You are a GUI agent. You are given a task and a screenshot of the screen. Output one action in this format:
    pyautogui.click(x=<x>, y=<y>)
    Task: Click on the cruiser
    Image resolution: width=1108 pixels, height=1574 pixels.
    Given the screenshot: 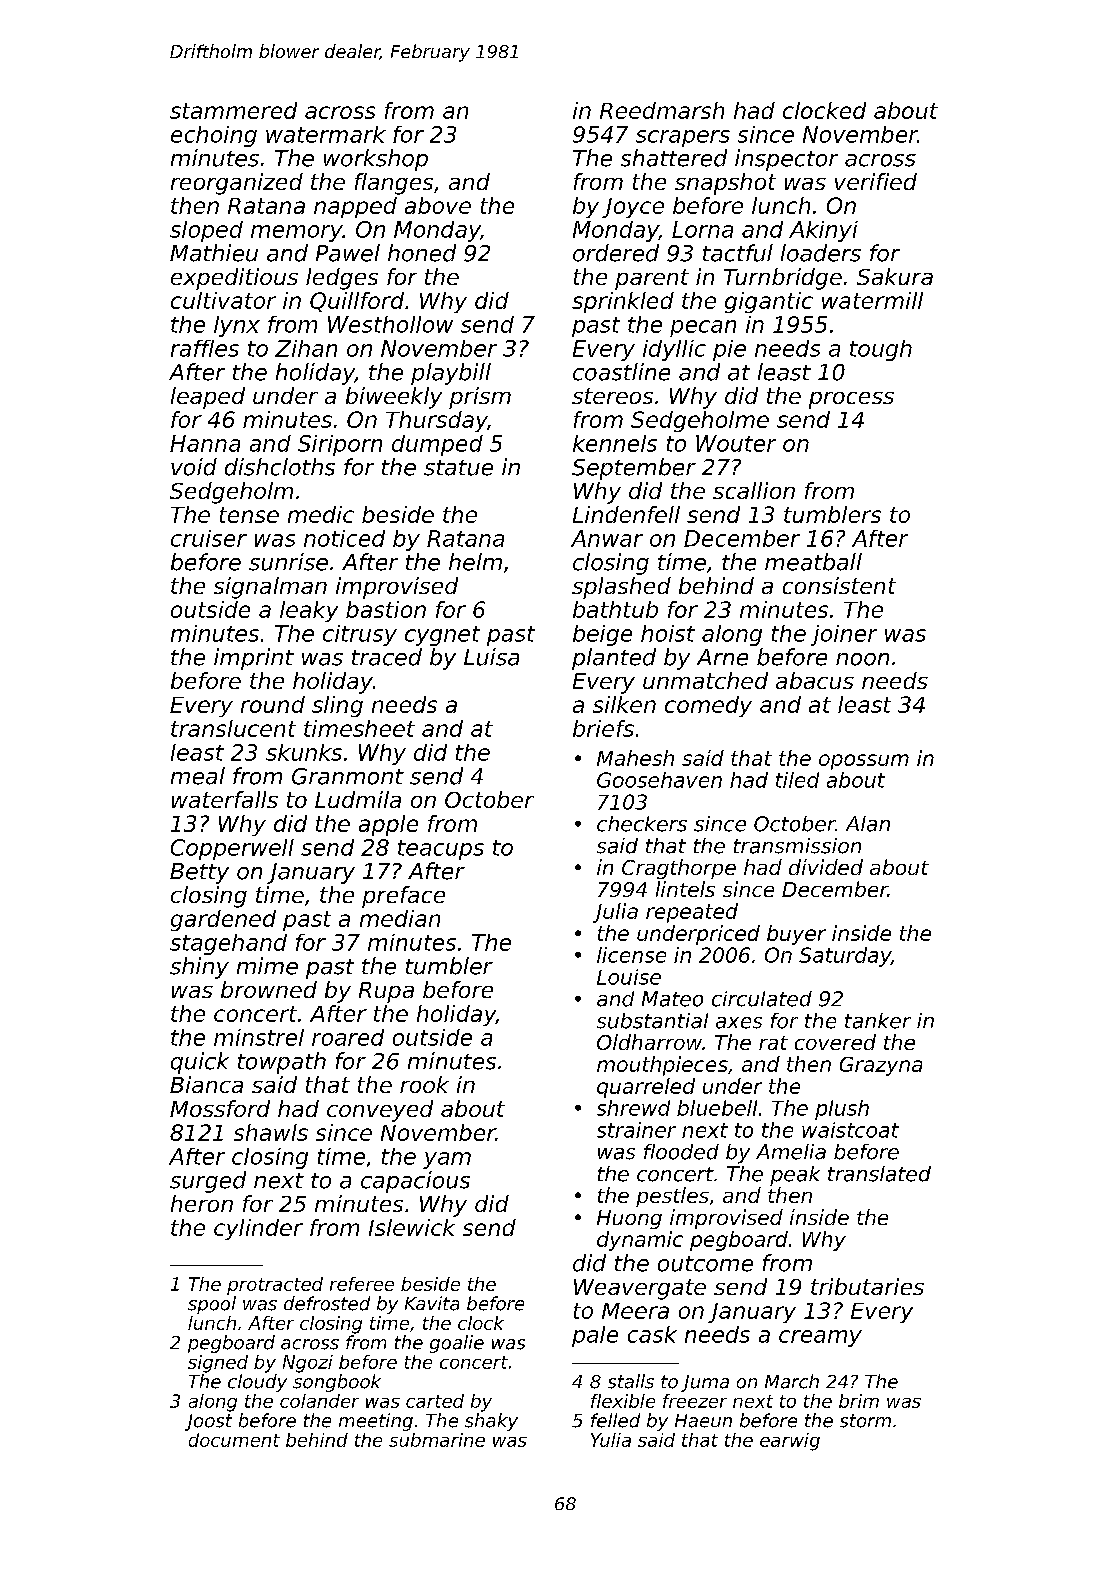 What is the action you would take?
    pyautogui.click(x=209, y=538)
